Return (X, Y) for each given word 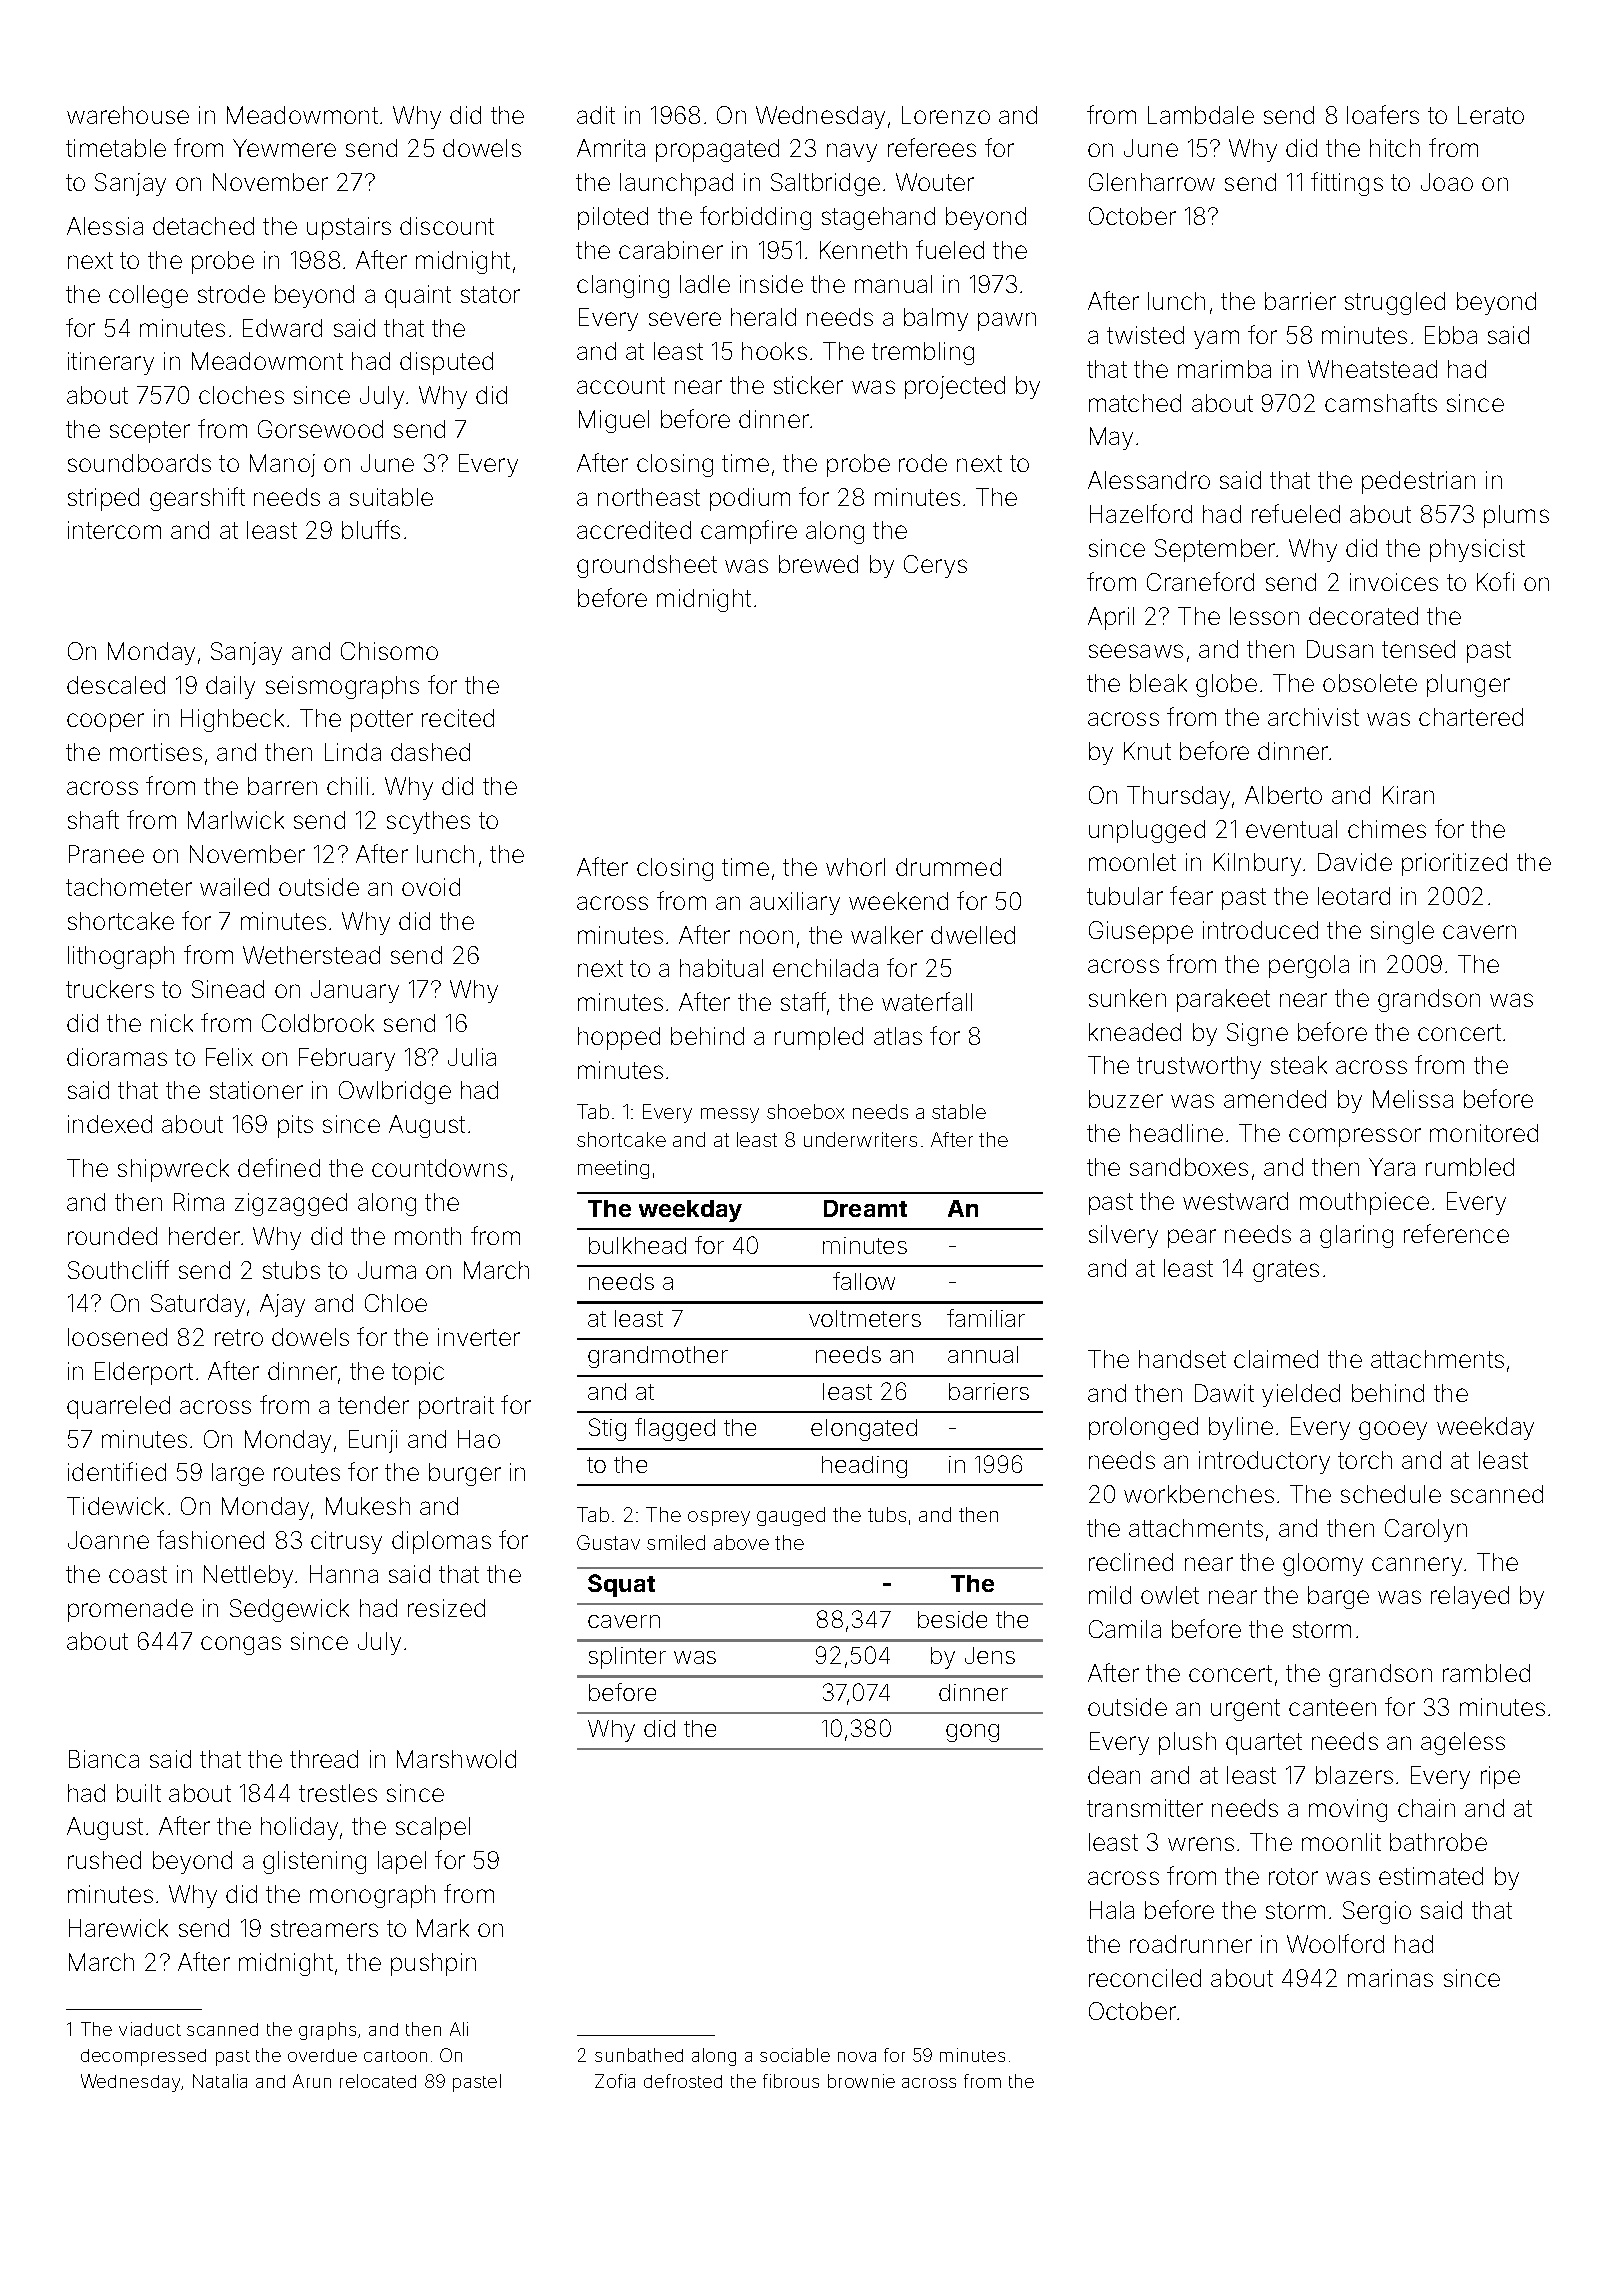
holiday (299, 1828)
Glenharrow (1152, 182)
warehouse (128, 115)
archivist (1313, 717)
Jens (990, 1655)
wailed (234, 887)
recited (458, 718)
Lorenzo (946, 115)
